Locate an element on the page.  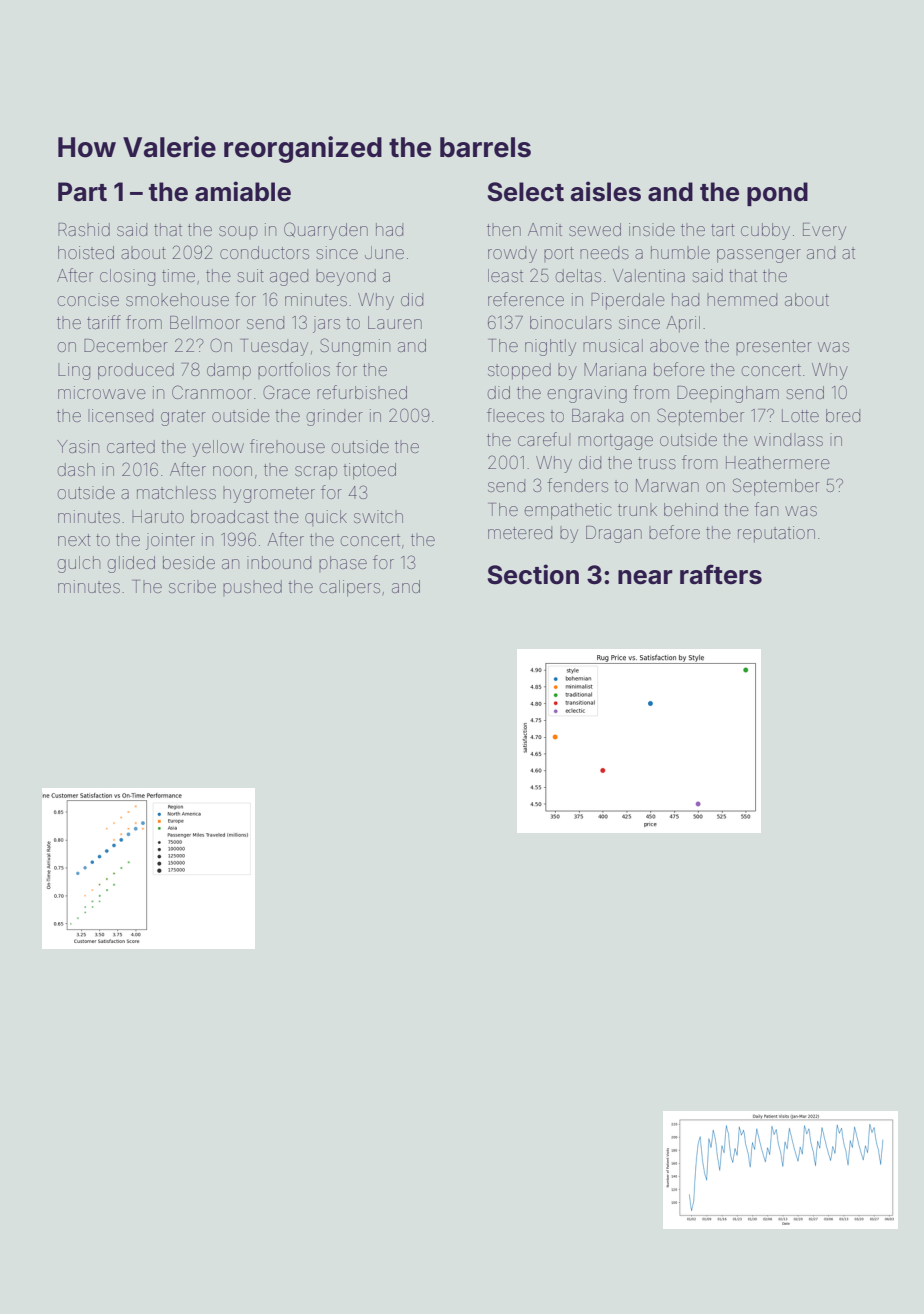
tiptoed is located at coordinates (369, 471).
